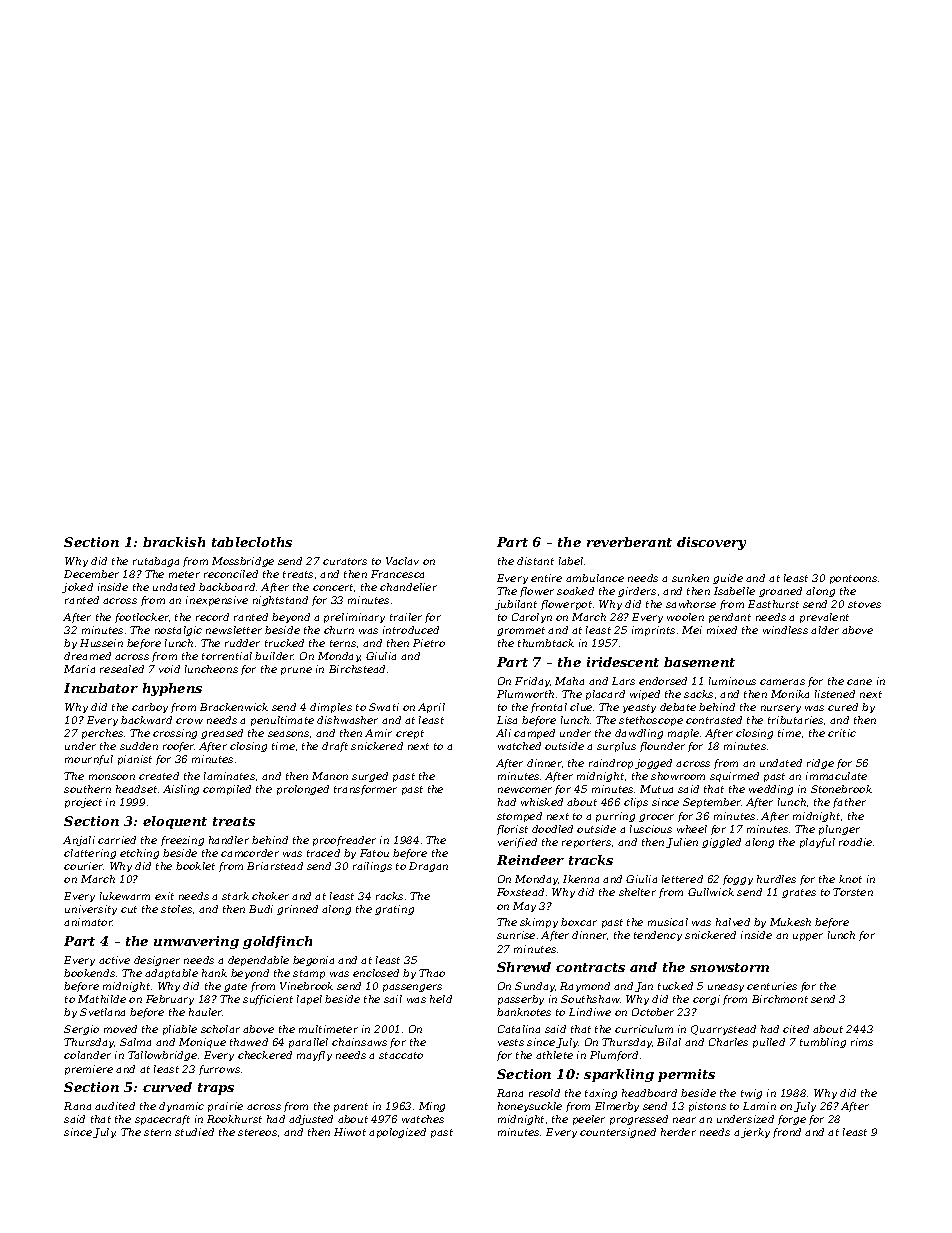 The image size is (952, 1233). Describe the element at coordinates (432, 973) in the screenshot. I see `Thao` at that location.
